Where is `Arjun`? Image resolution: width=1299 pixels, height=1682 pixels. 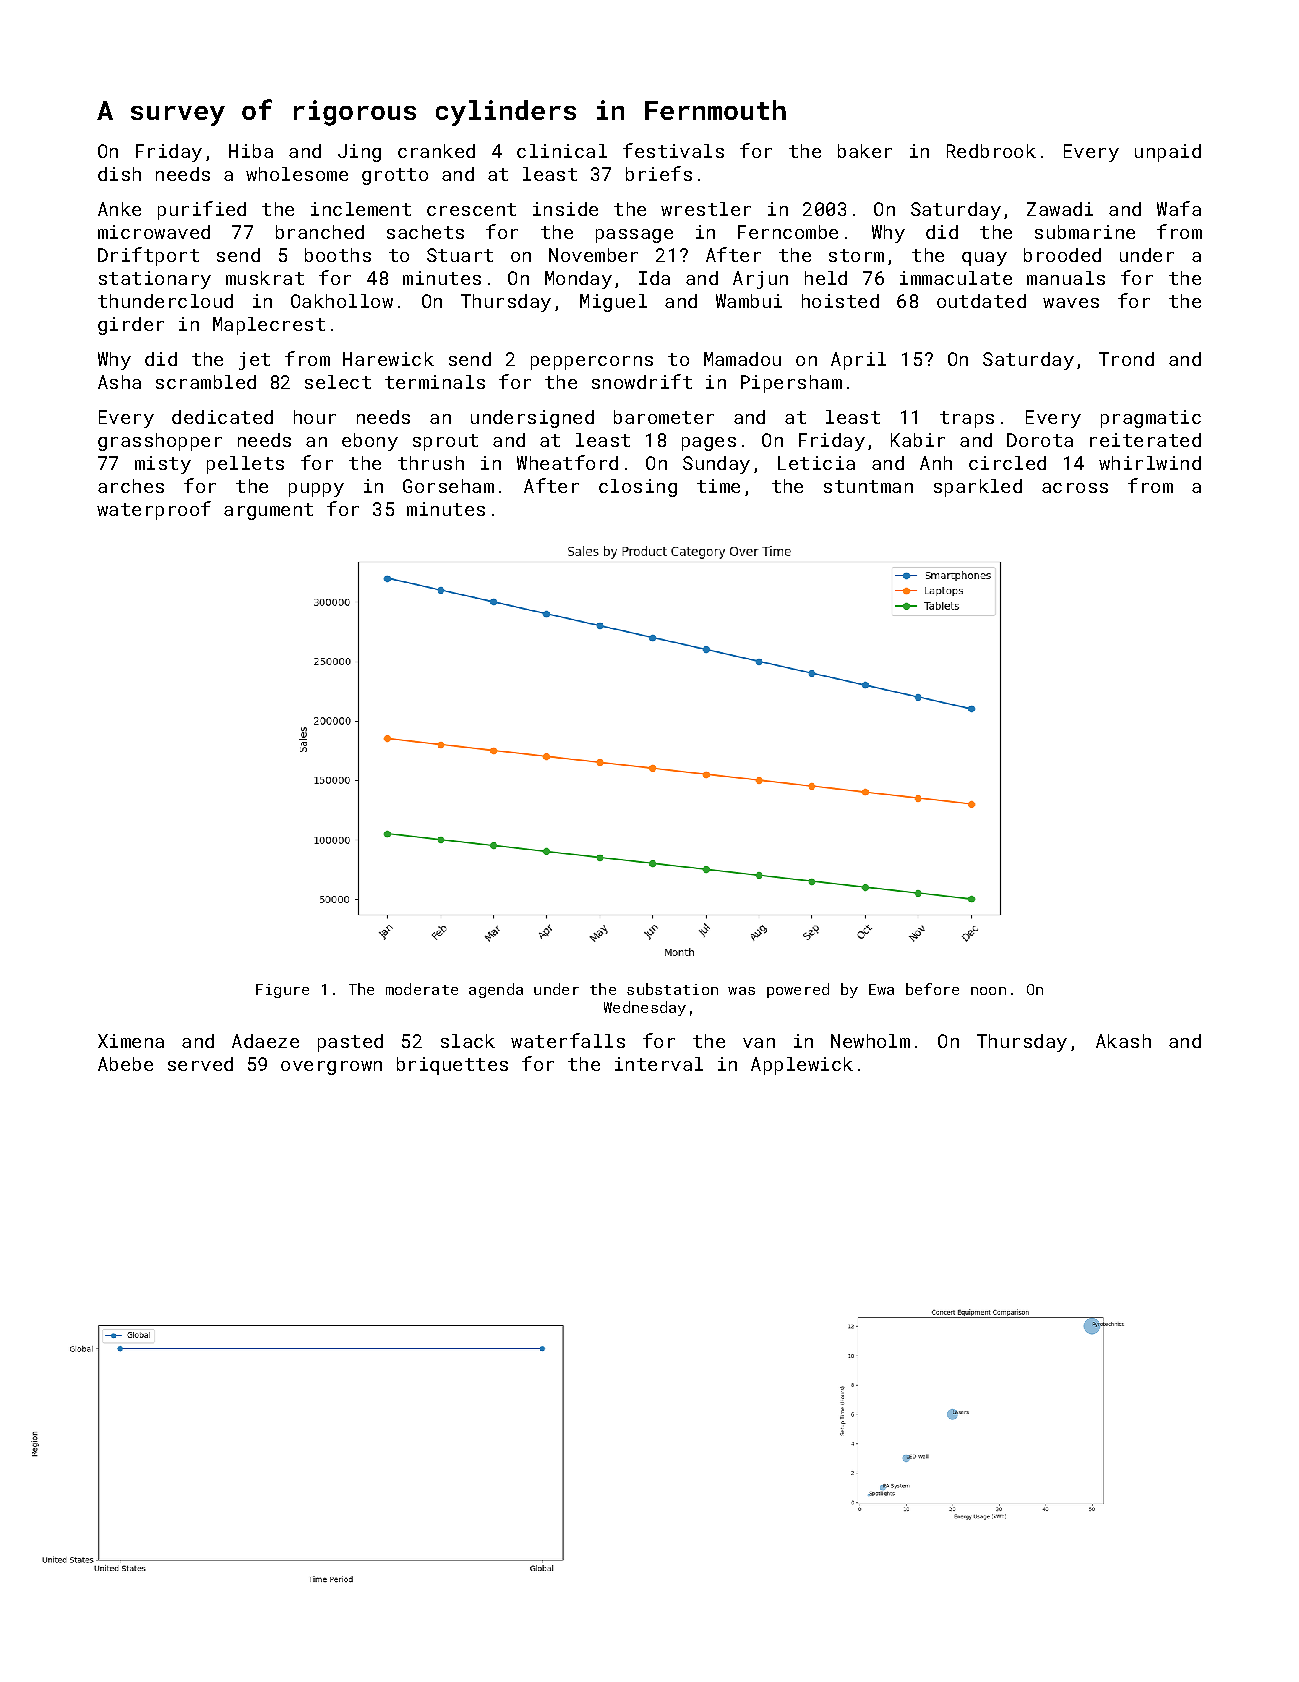
Arjun is located at coordinates (760, 280).
